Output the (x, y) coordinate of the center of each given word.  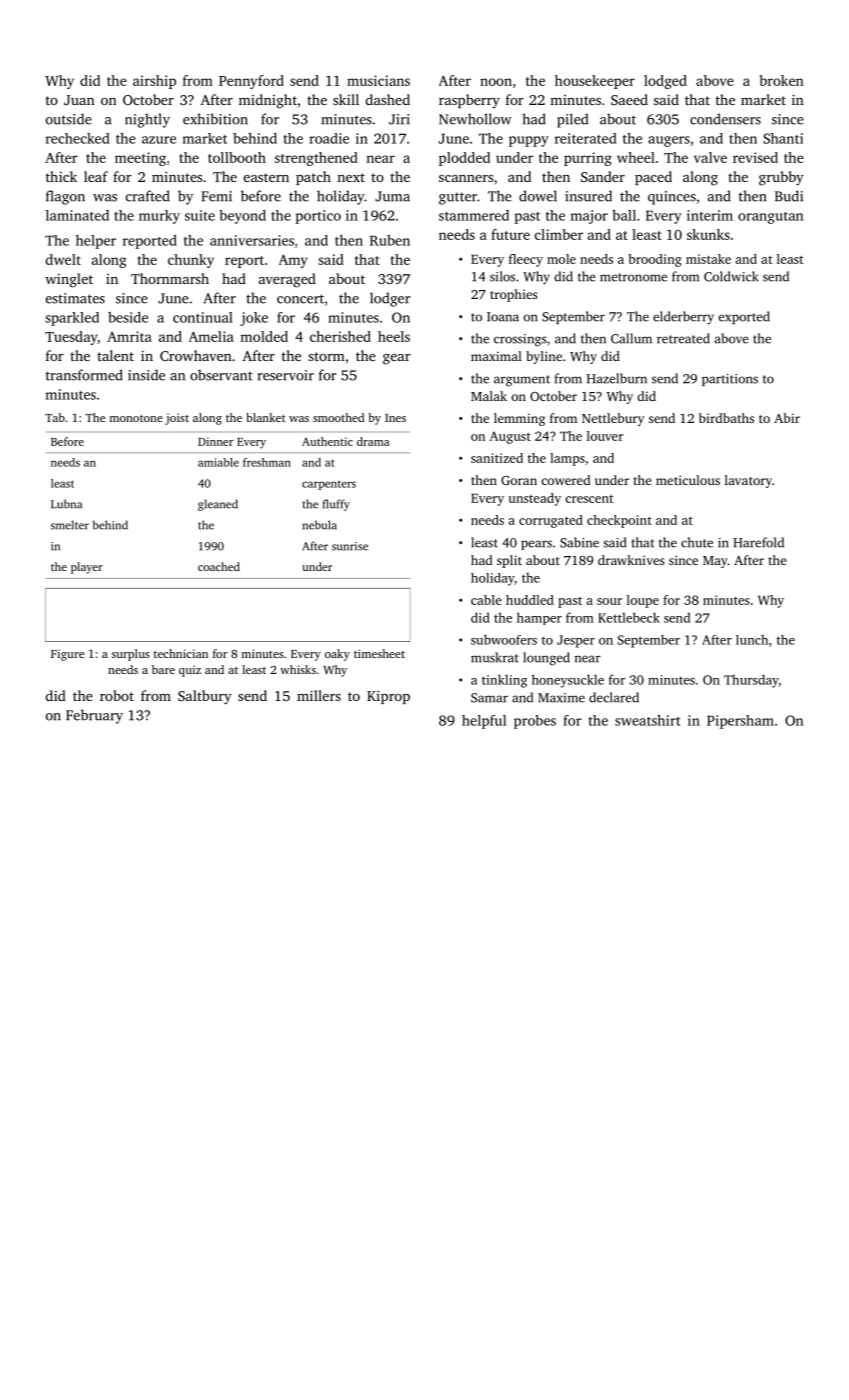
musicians (378, 80)
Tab (55, 417)
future (510, 234)
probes (535, 722)
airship (154, 82)
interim (710, 215)
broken (781, 80)
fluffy (336, 505)
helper (96, 242)
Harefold (758, 542)
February (94, 716)
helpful (484, 722)
